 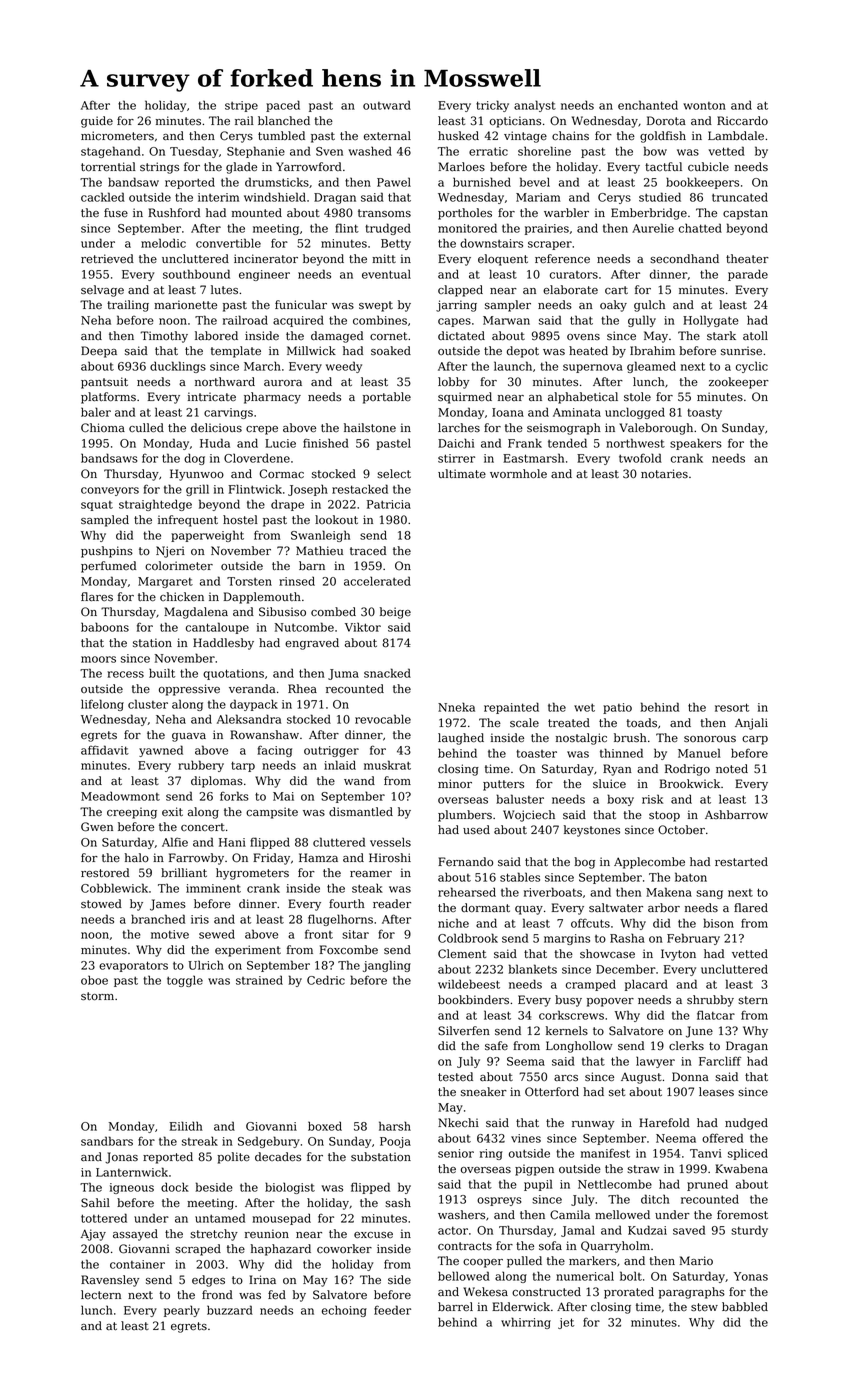 I want to click on toasty, so click(x=704, y=414).
